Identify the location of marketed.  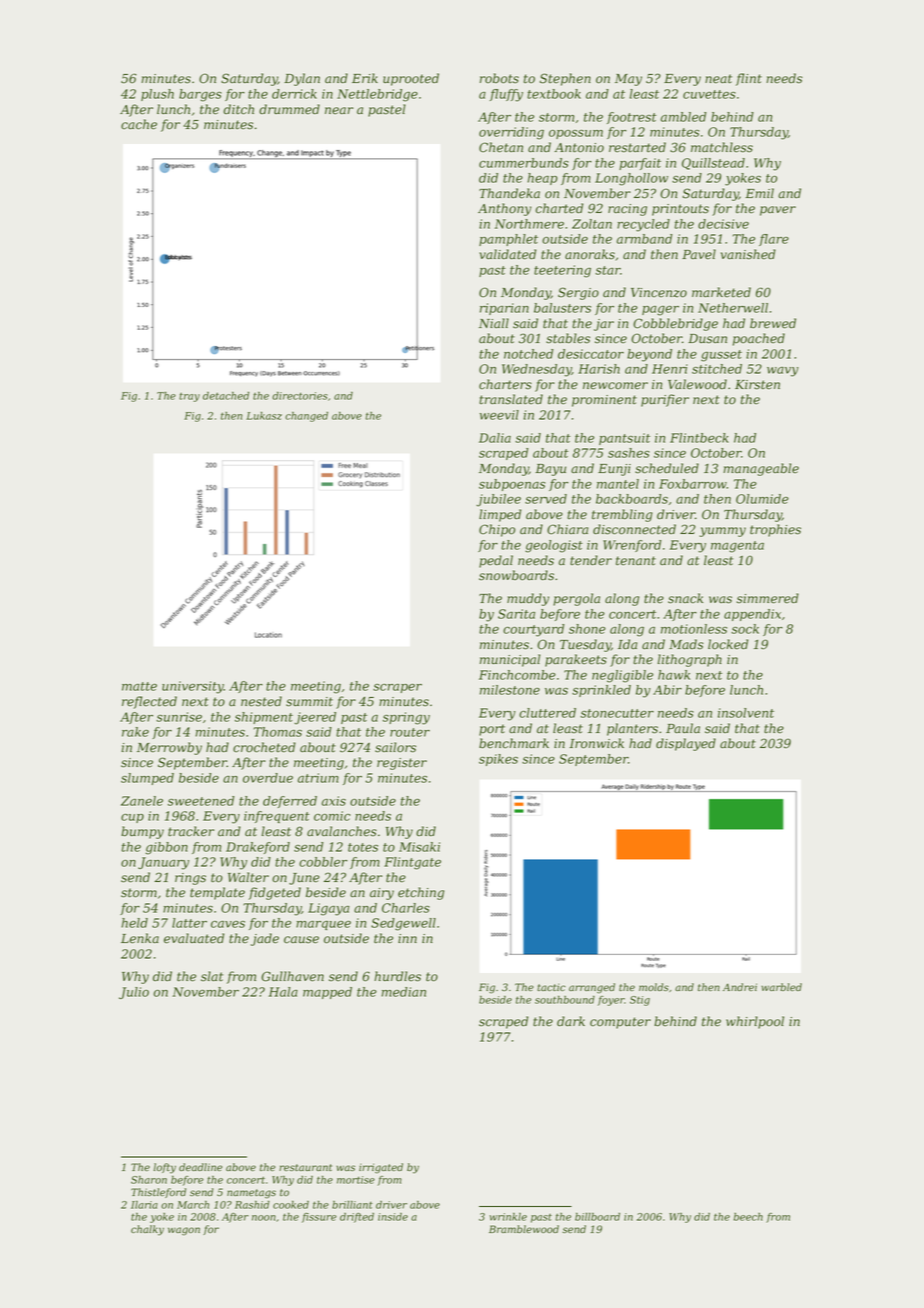
(721, 292).
